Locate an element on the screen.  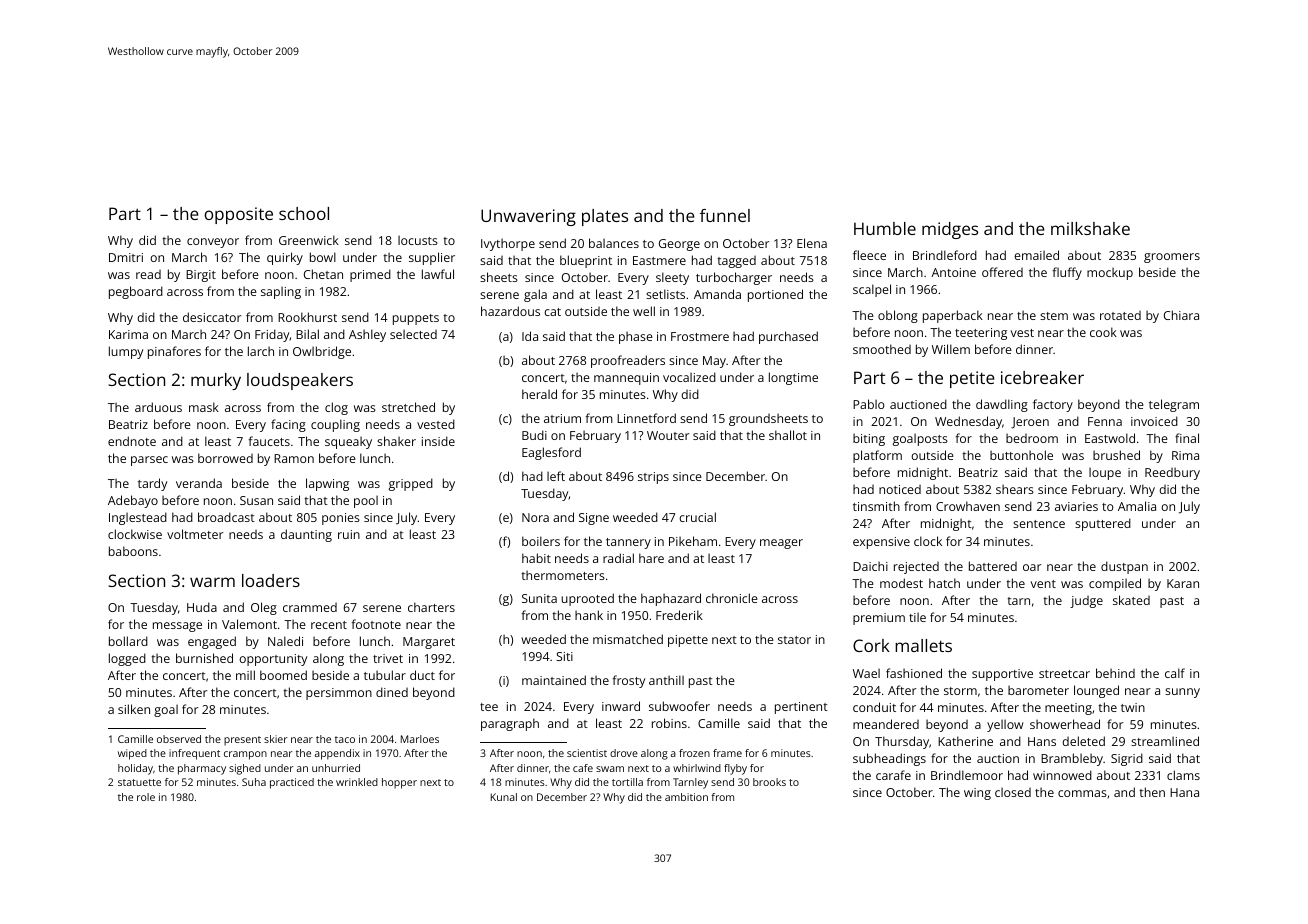
Huda is located at coordinates (202, 607).
